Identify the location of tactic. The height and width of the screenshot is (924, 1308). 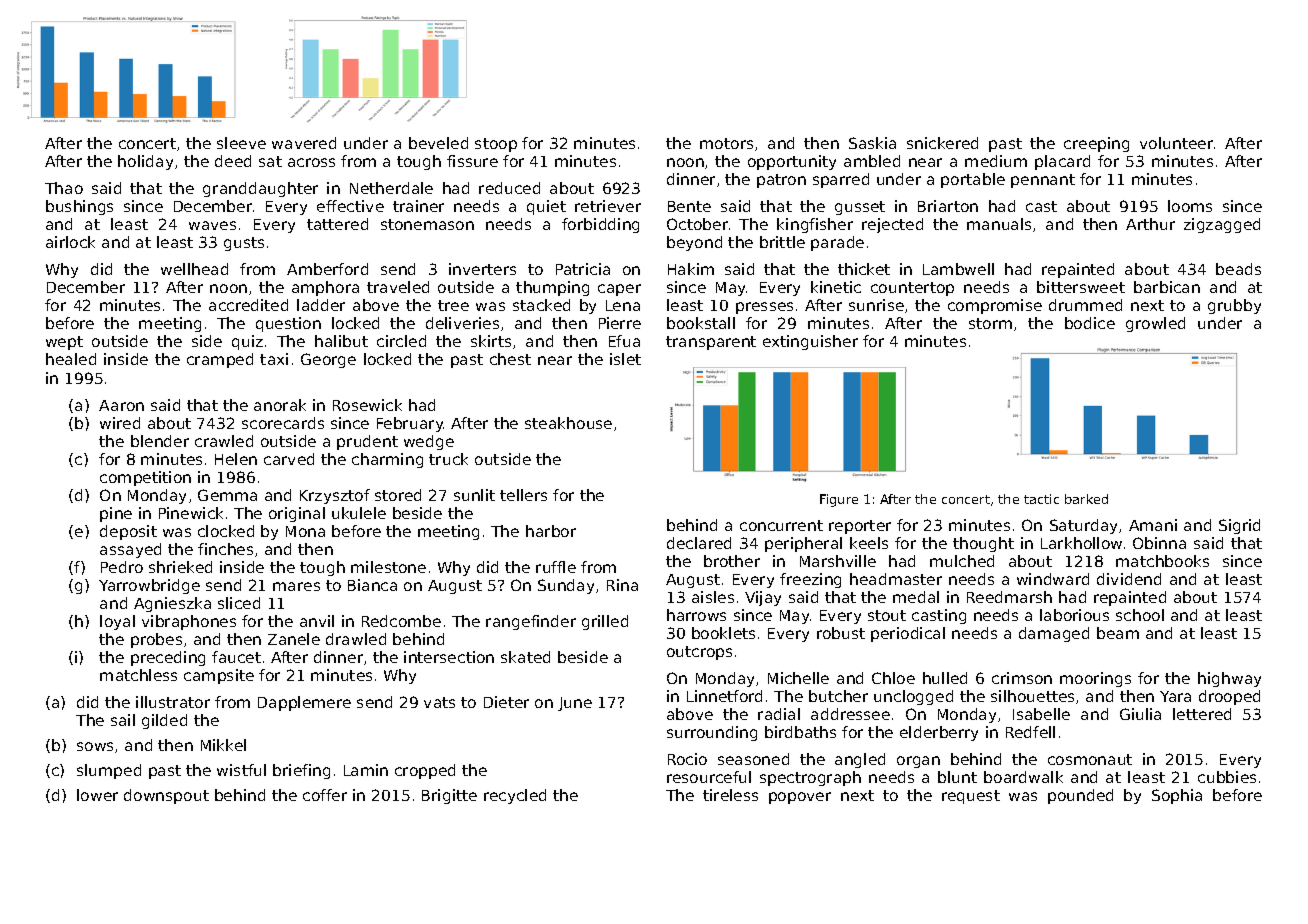
(1041, 499).
